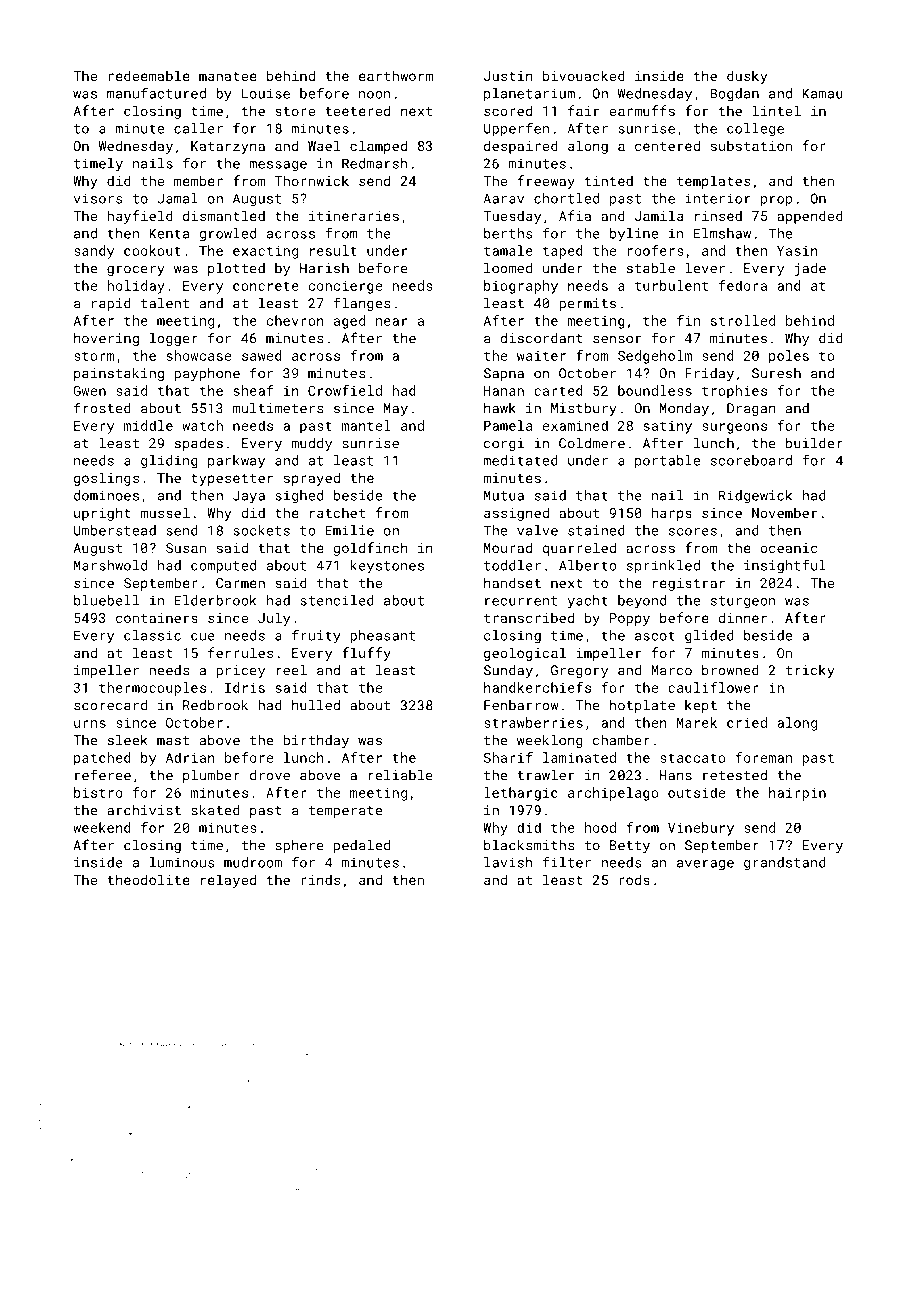 This page has height=1308, width=924. Describe the element at coordinates (316, 637) in the page. I see `fruity` at that location.
